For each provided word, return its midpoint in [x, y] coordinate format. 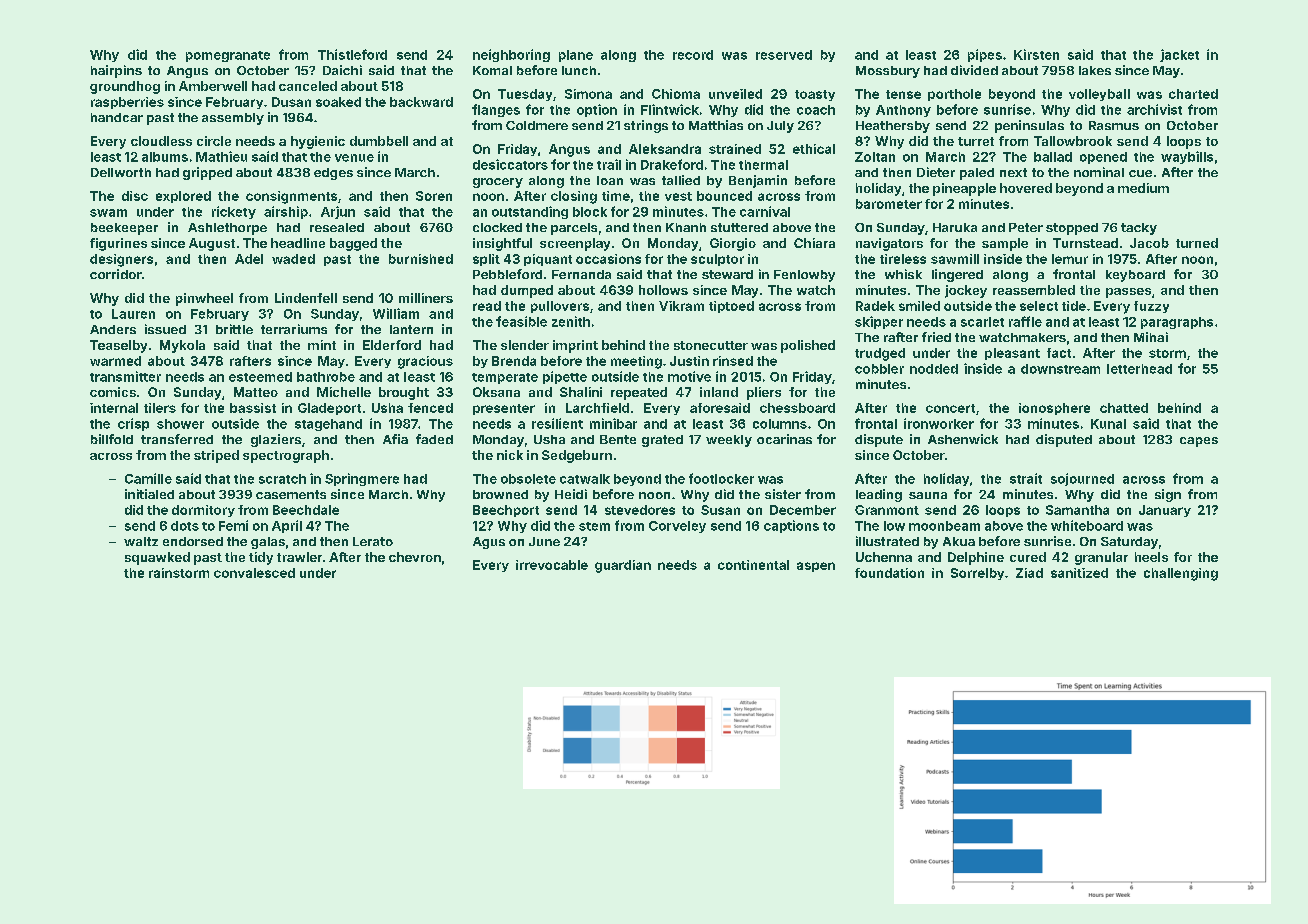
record [693, 55]
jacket [1179, 55]
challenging [1181, 574]
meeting [636, 362]
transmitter [125, 376]
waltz [141, 541]
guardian [623, 566]
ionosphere [1054, 409]
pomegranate [228, 56]
